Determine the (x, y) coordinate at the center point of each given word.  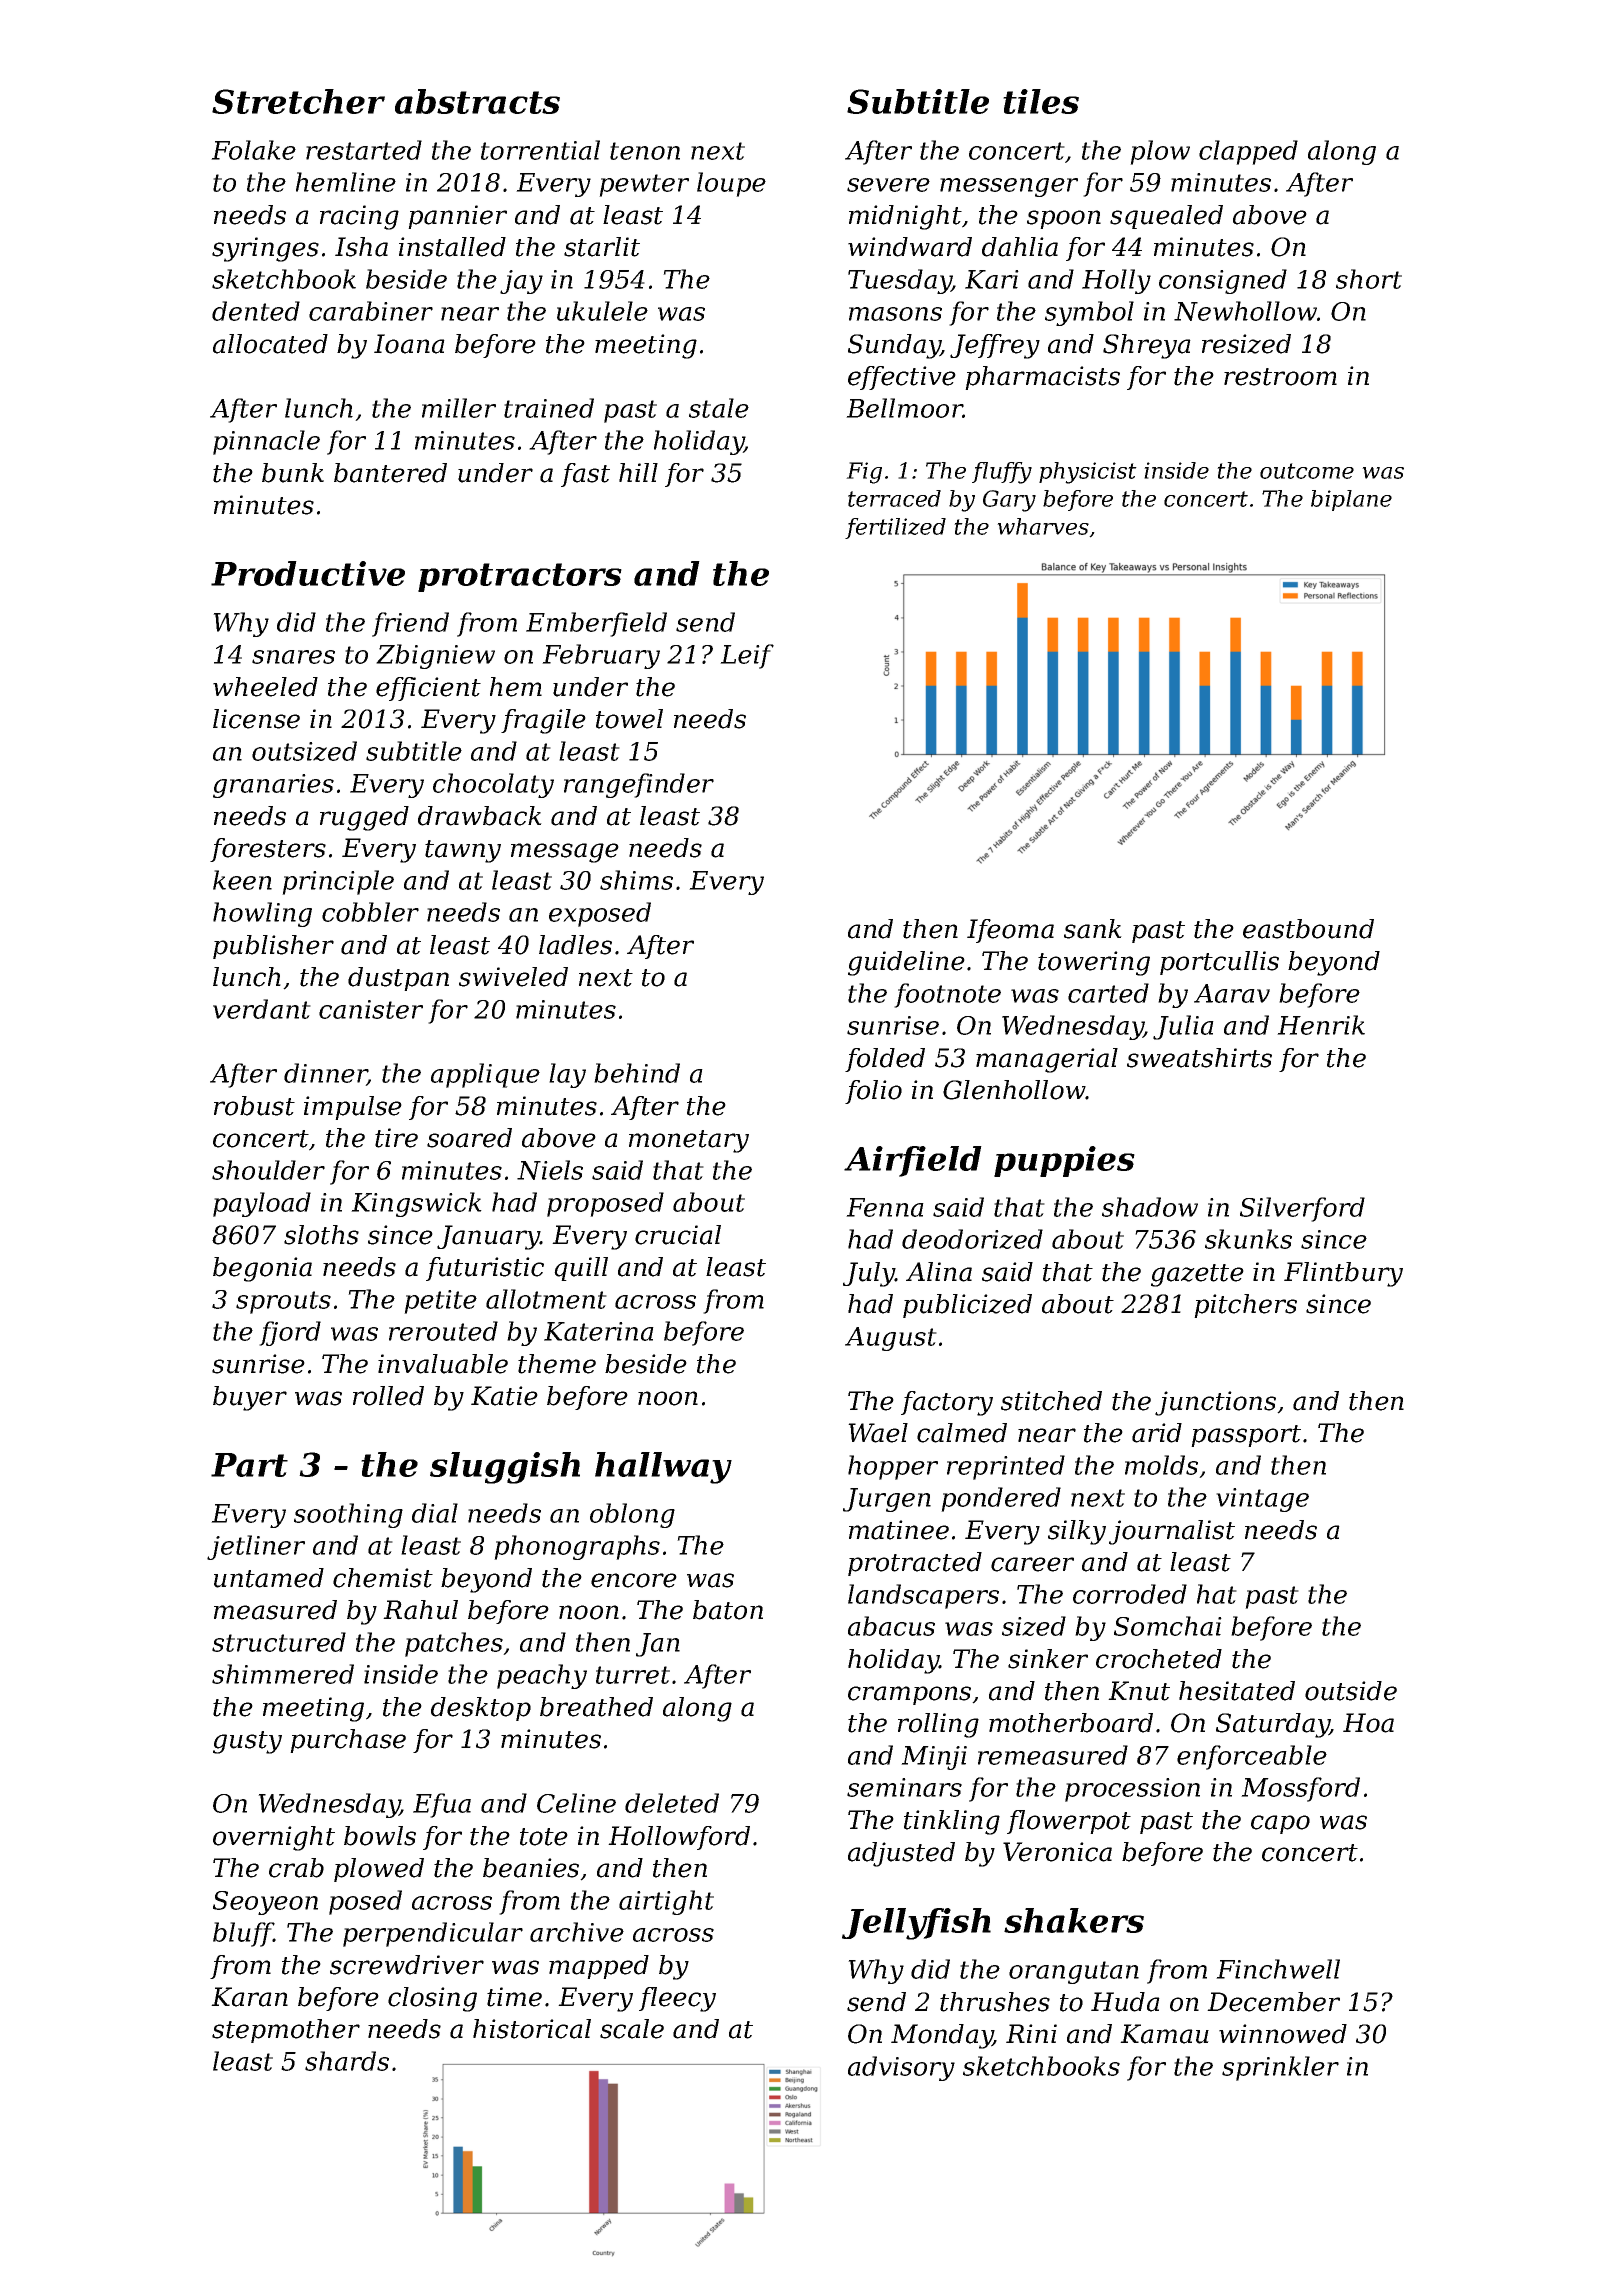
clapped (1248, 152)
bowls (380, 1836)
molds (1161, 1465)
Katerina (599, 1331)
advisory (901, 2068)
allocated (270, 344)
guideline (906, 963)
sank (1093, 929)
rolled (388, 1396)
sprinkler (1280, 2068)
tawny (463, 851)
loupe (731, 184)
